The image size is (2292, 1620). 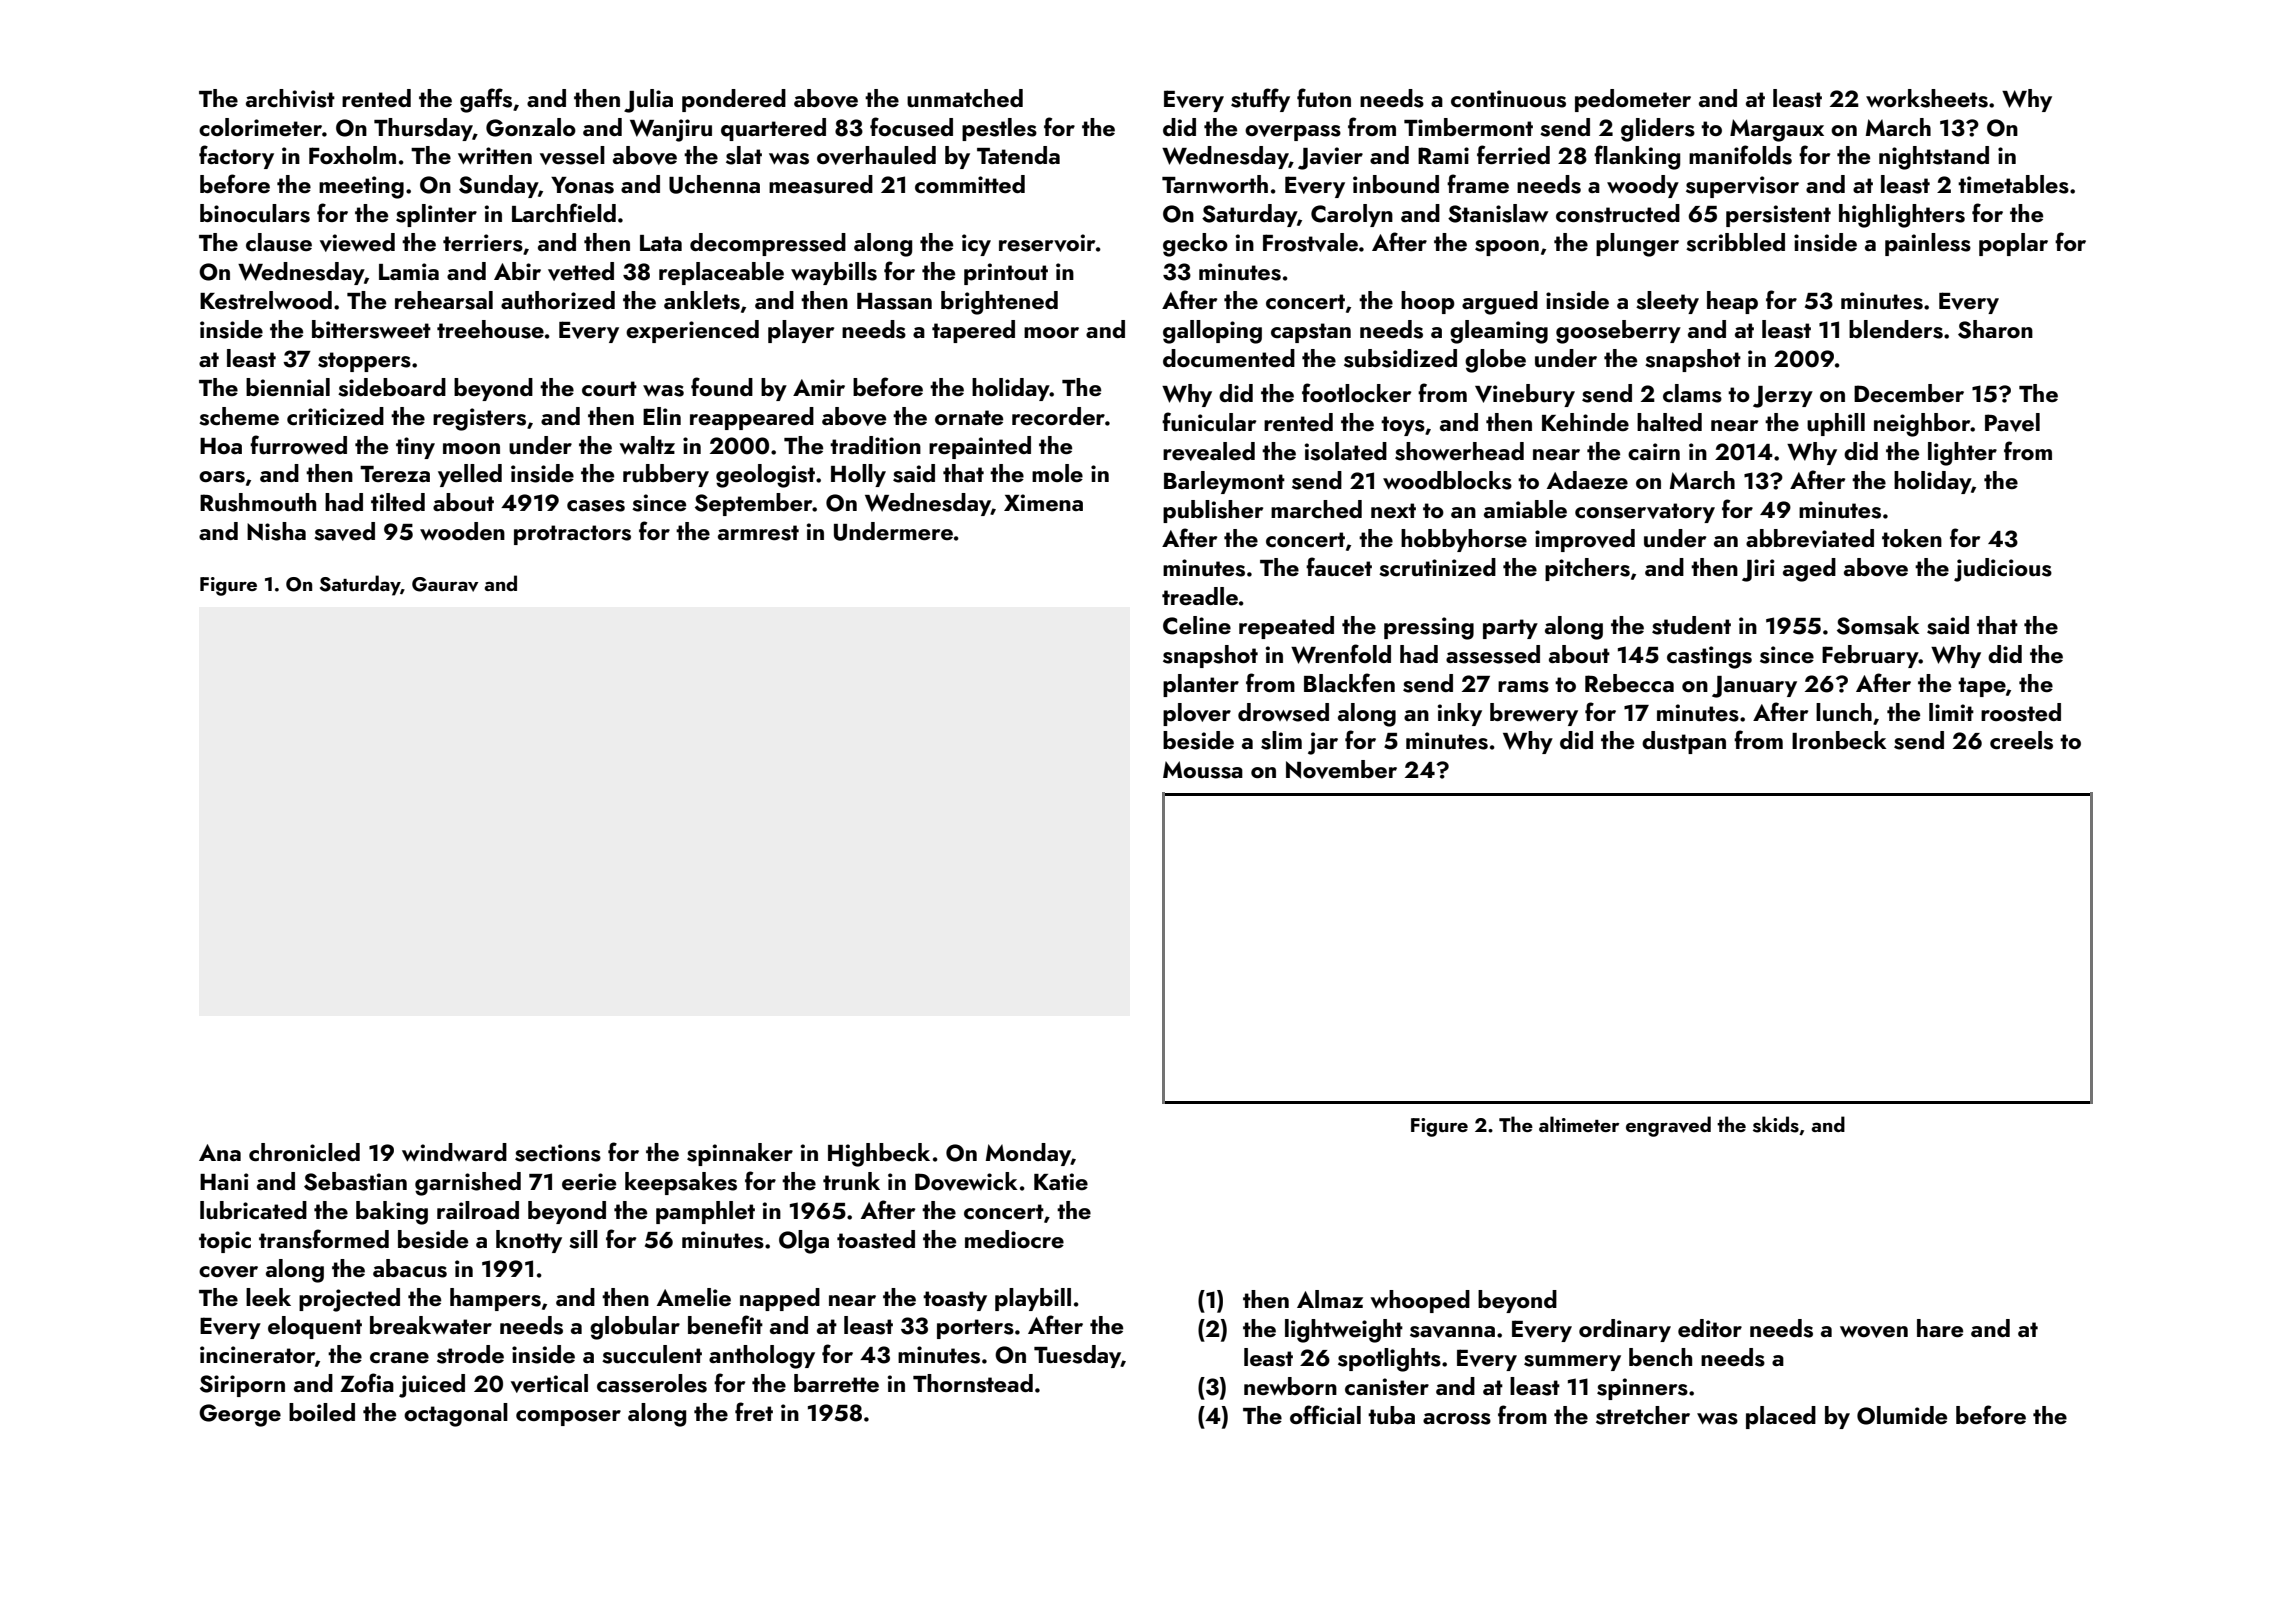 I want to click on globe, so click(x=1495, y=361).
